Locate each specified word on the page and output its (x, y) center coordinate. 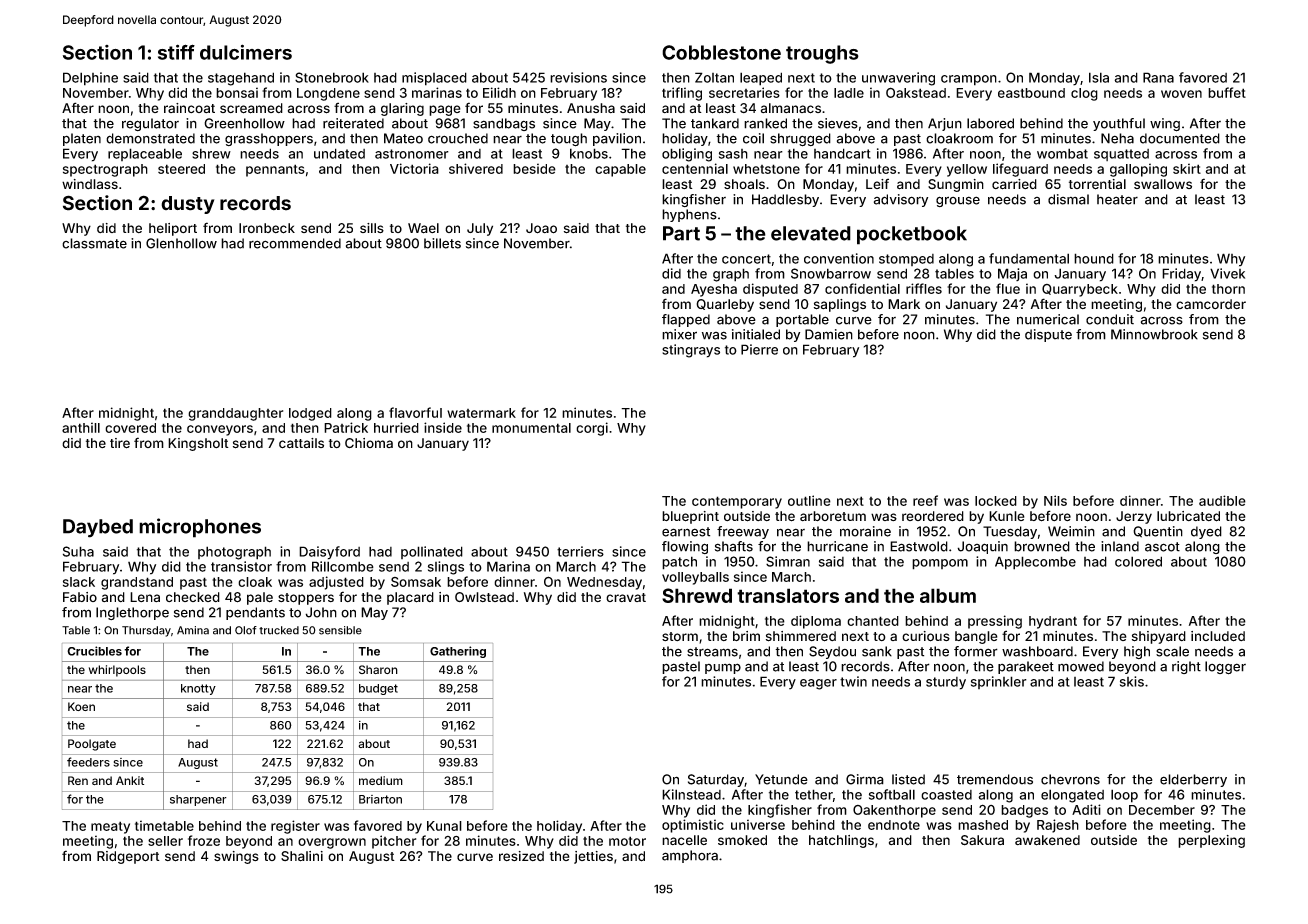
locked (996, 501)
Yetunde (781, 779)
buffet (1227, 92)
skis (1132, 681)
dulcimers (246, 52)
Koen (81, 706)
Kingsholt (198, 444)
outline (809, 500)
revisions (578, 77)
